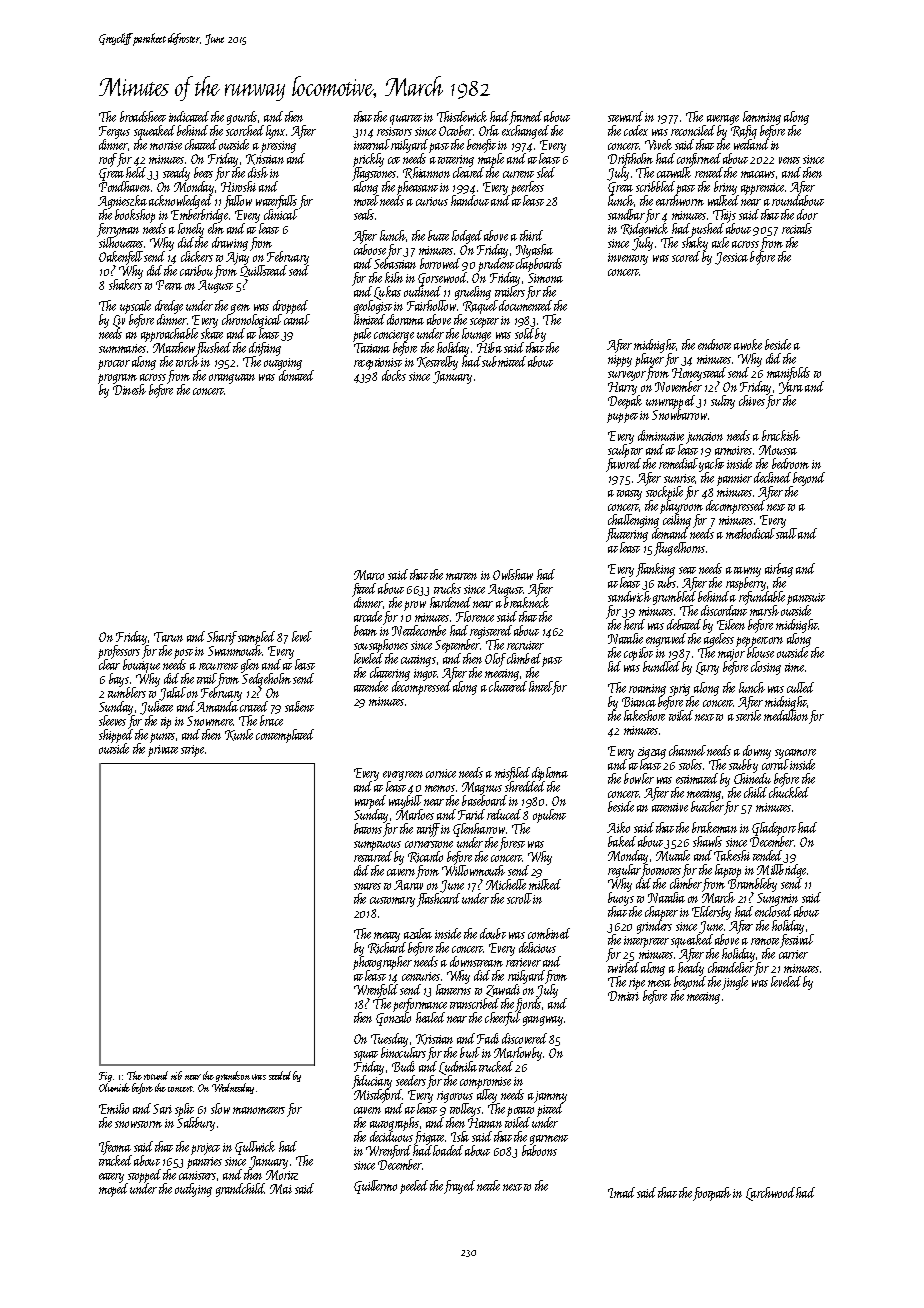  Describe the element at coordinates (762, 118) in the document. I see `lemming` at that location.
